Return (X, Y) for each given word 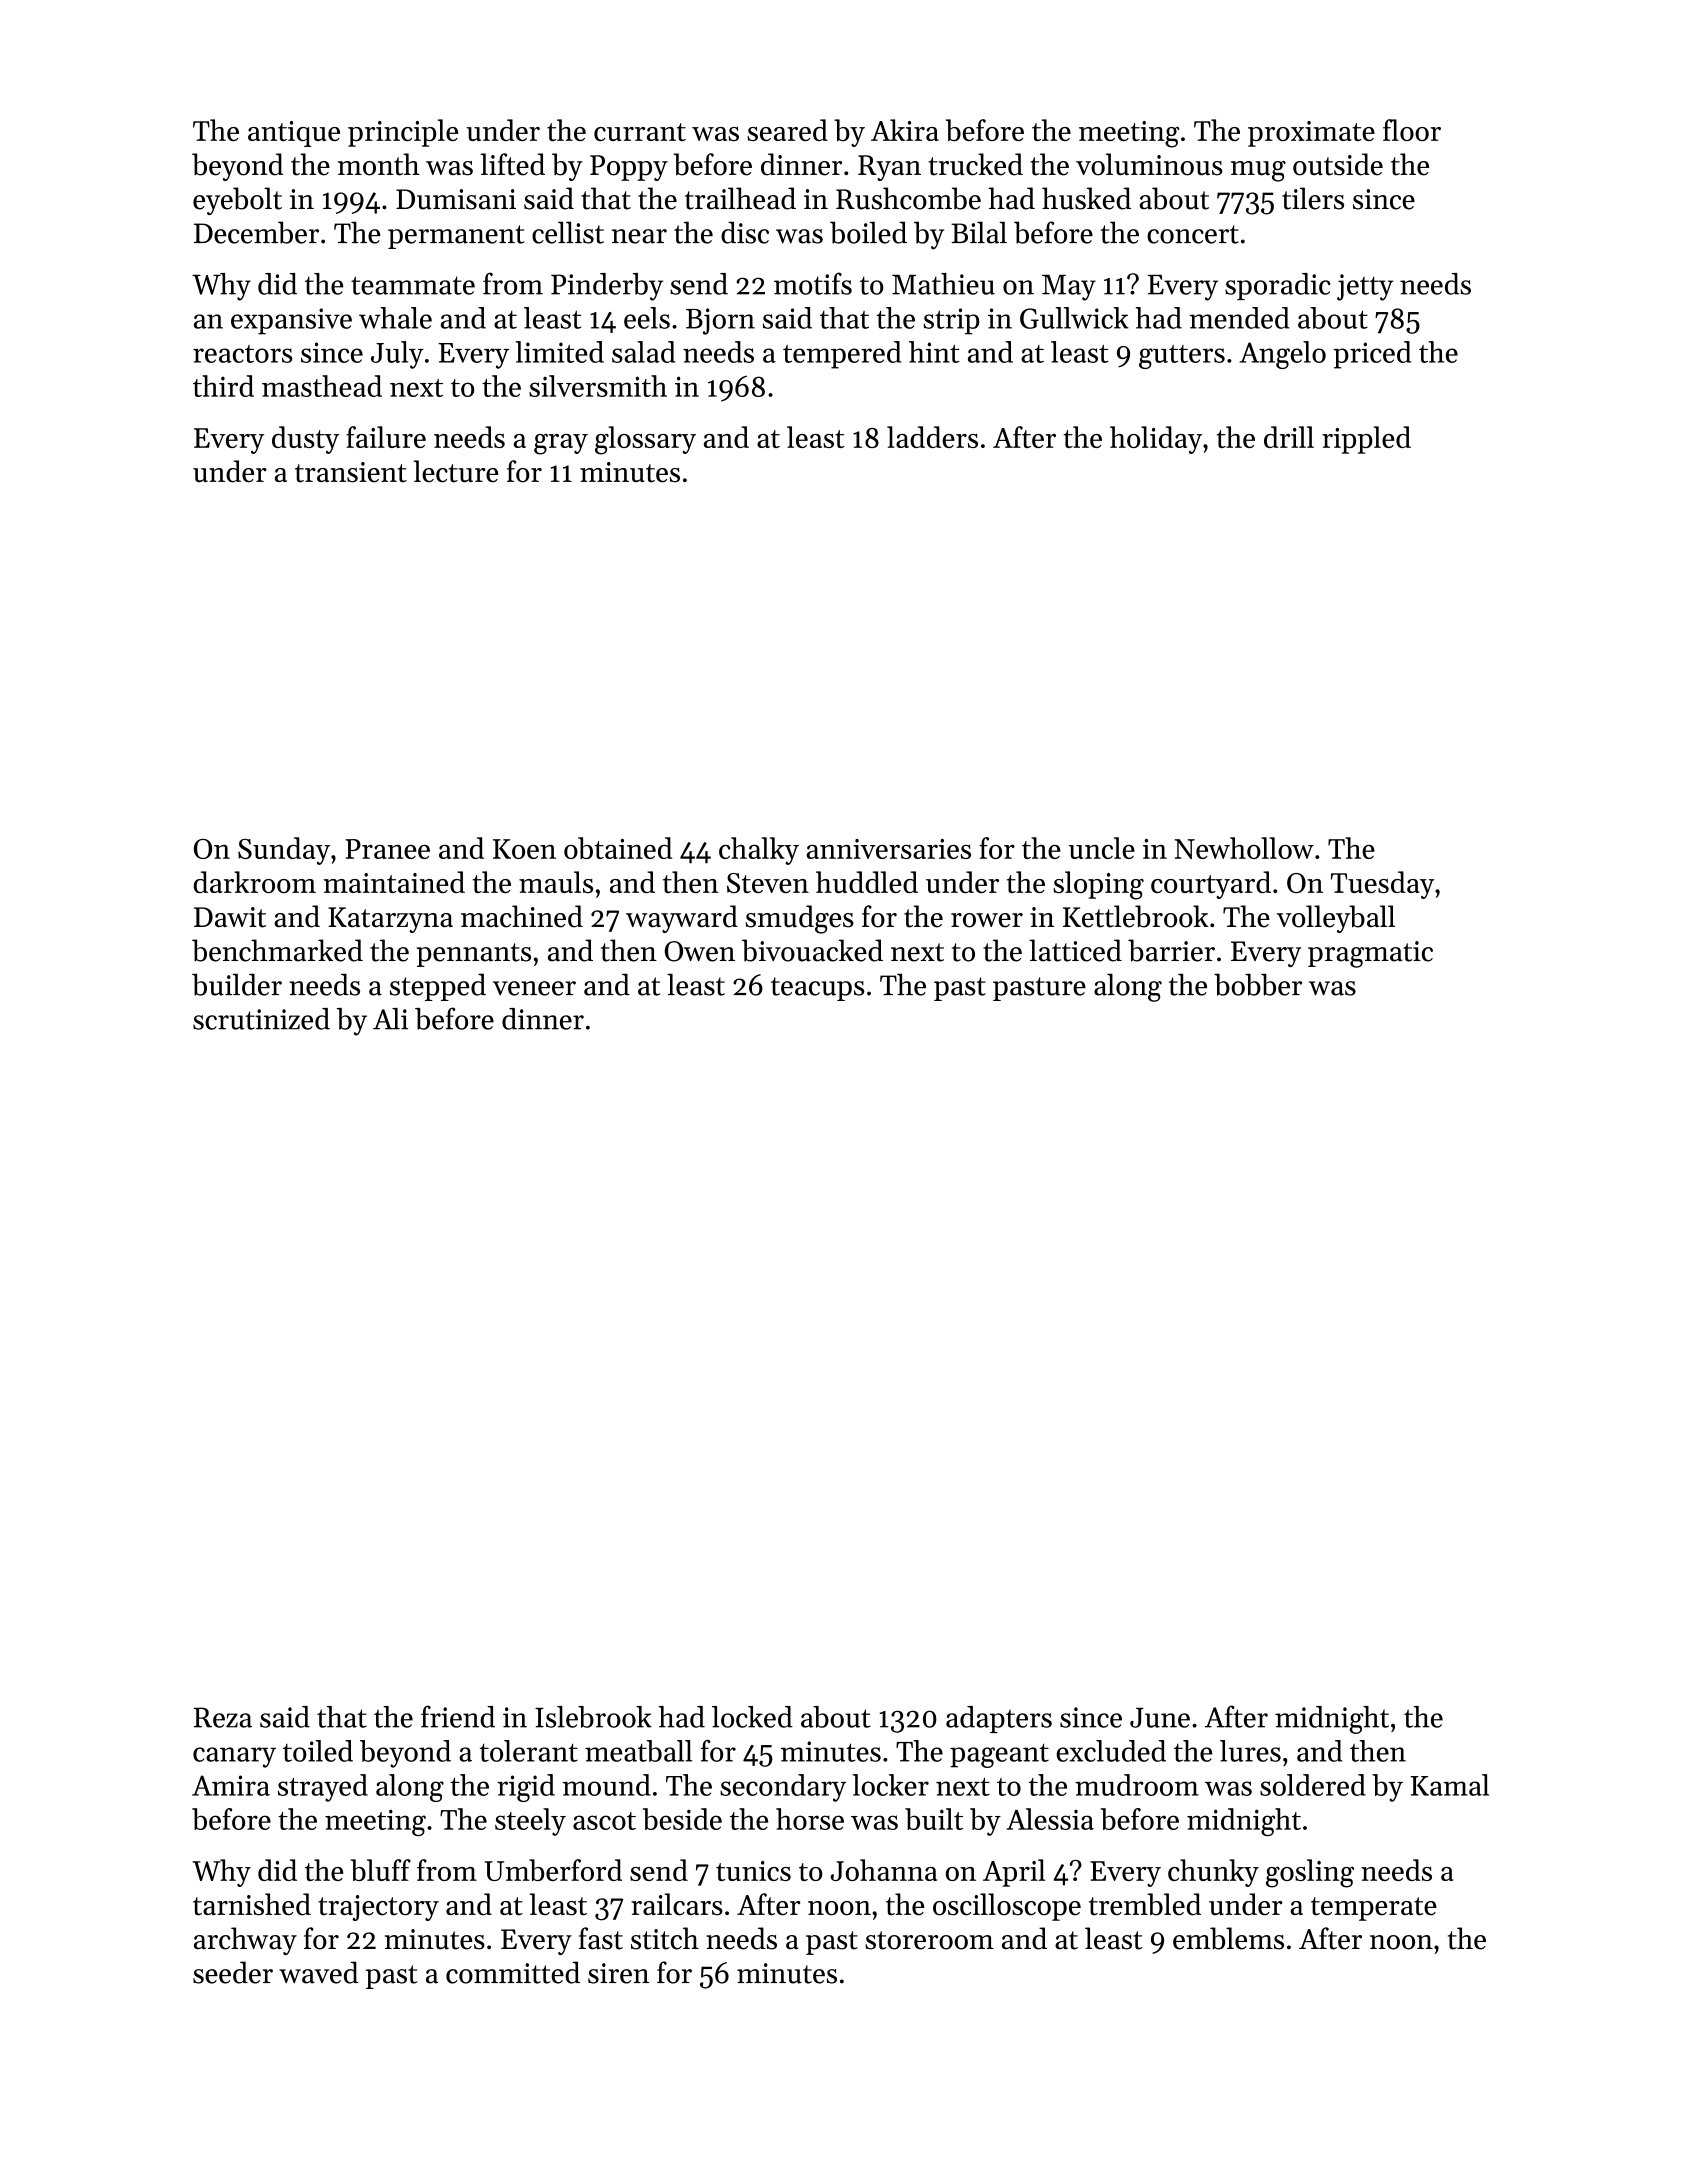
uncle (1102, 848)
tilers (1313, 198)
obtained (618, 848)
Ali (390, 1019)
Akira (905, 130)
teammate (413, 285)
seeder (233, 1972)
